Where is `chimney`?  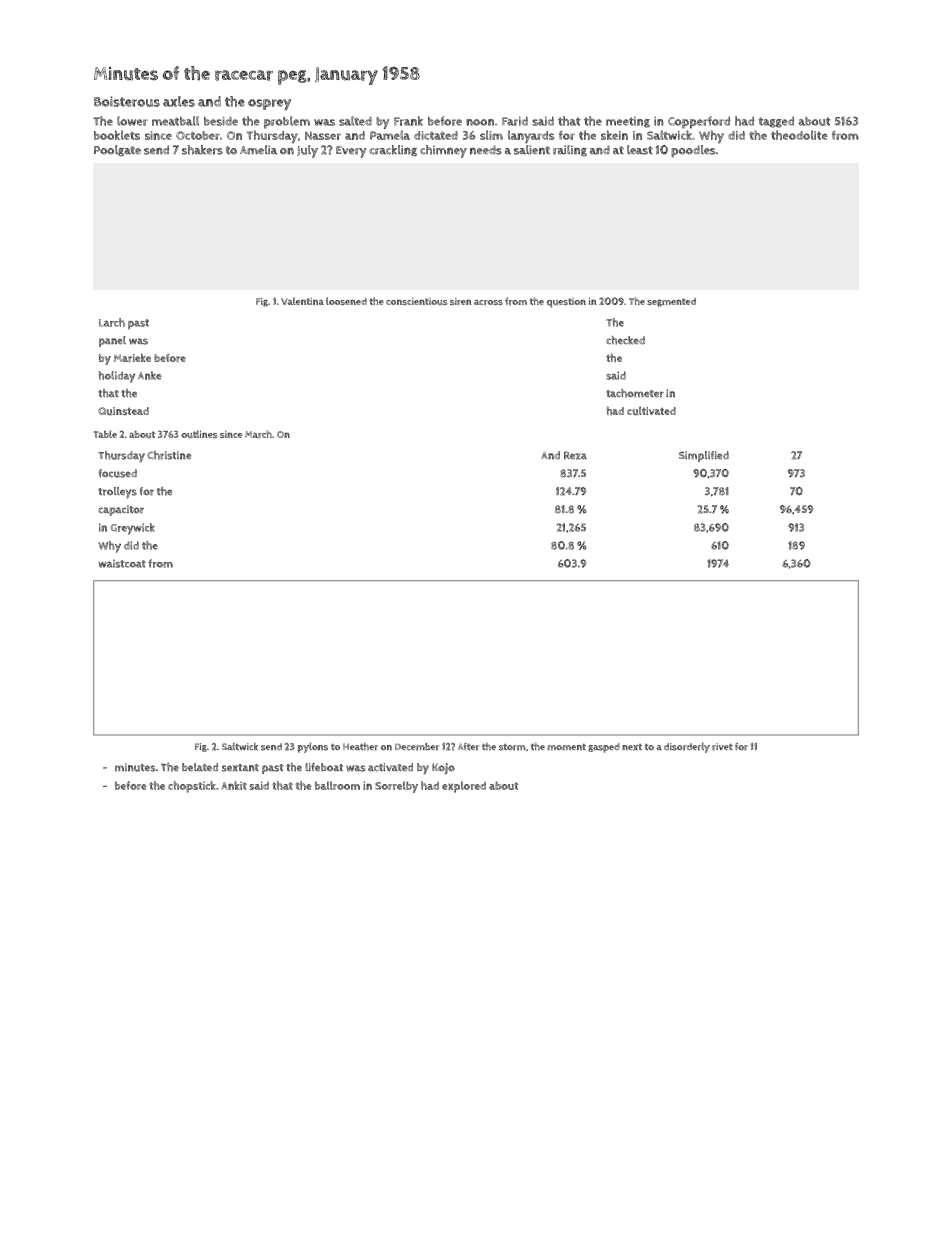
chimney is located at coordinates (443, 151).
